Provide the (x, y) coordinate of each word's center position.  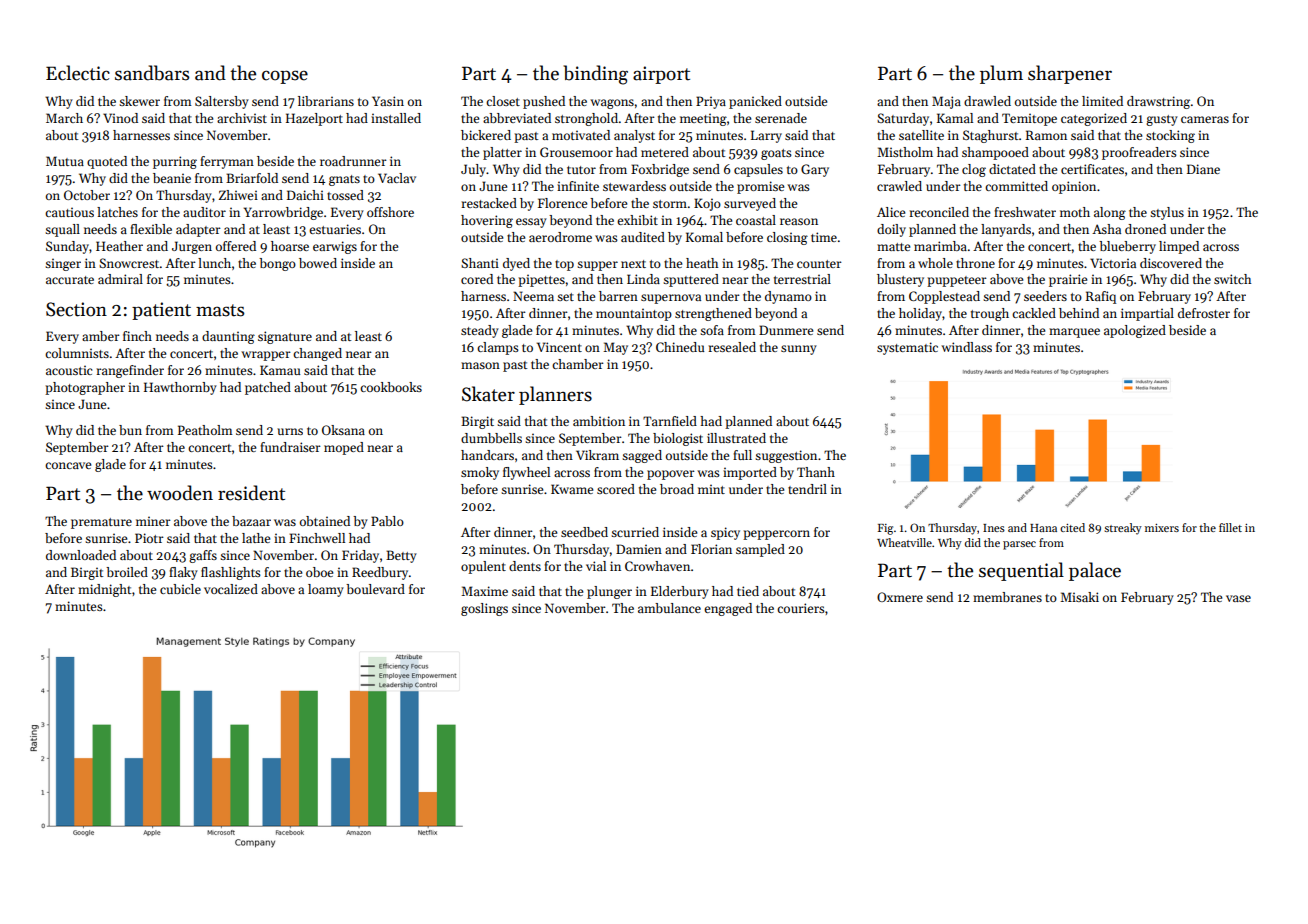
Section (76, 309)
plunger (609, 592)
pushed (544, 102)
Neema (533, 296)
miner (153, 521)
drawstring (1158, 102)
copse (285, 77)
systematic (907, 348)
